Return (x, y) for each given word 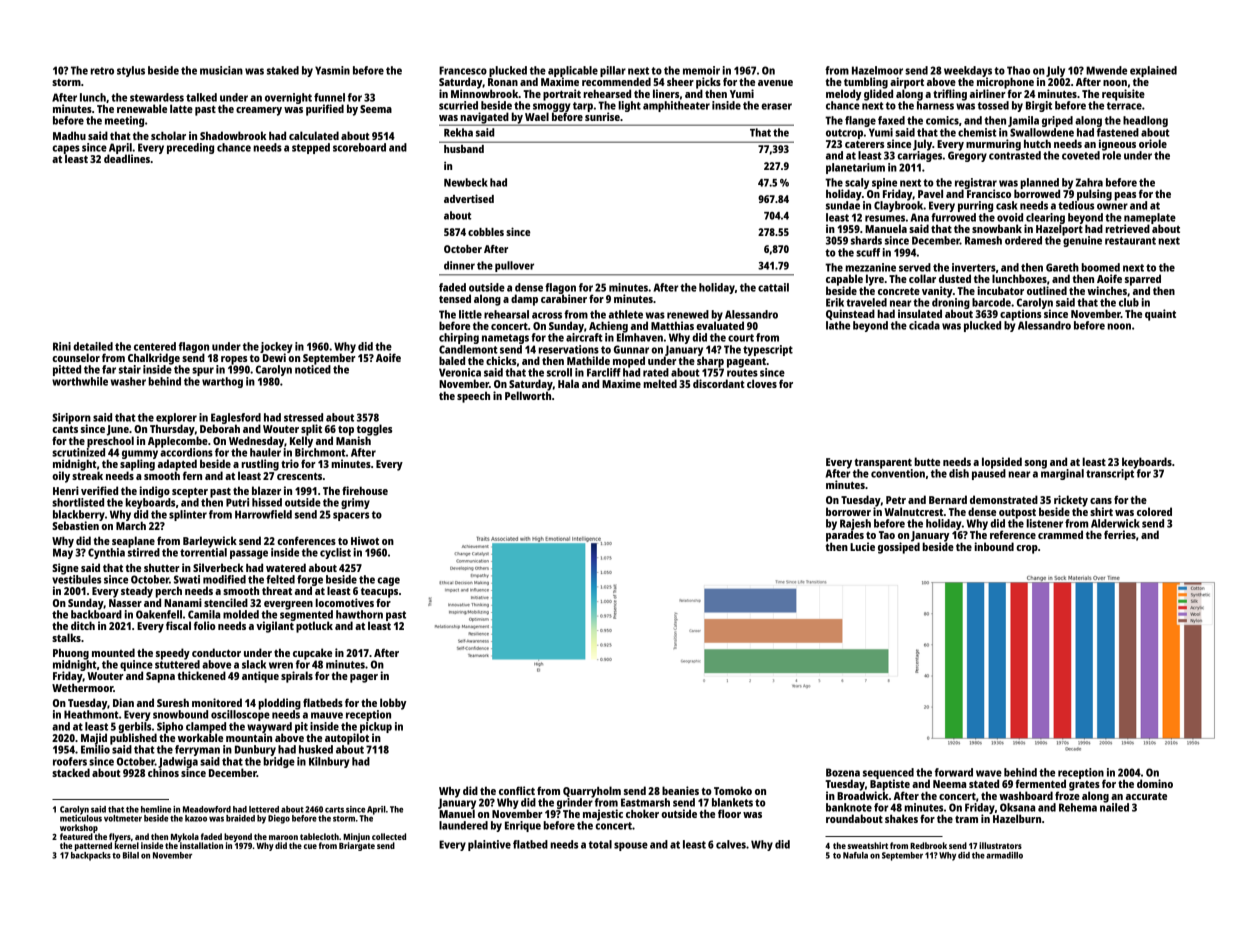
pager (364, 678)
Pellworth (528, 395)
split (311, 430)
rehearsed (607, 93)
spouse (631, 846)
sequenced (888, 773)
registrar (976, 183)
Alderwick (1115, 523)
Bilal (131, 855)
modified (224, 579)
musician (221, 70)
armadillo (1004, 855)
